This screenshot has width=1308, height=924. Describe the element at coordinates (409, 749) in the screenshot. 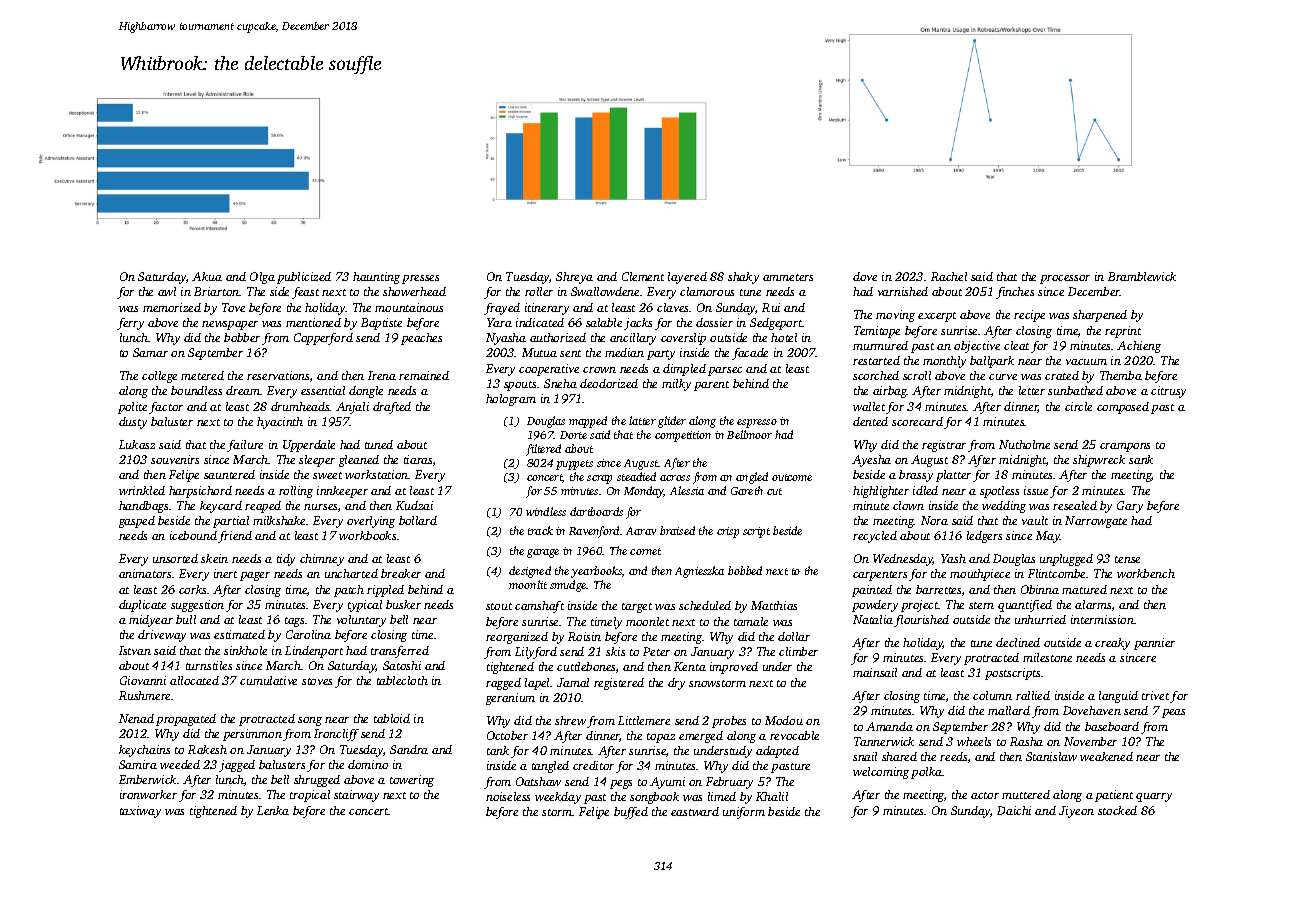

I see `Sandra` at that location.
